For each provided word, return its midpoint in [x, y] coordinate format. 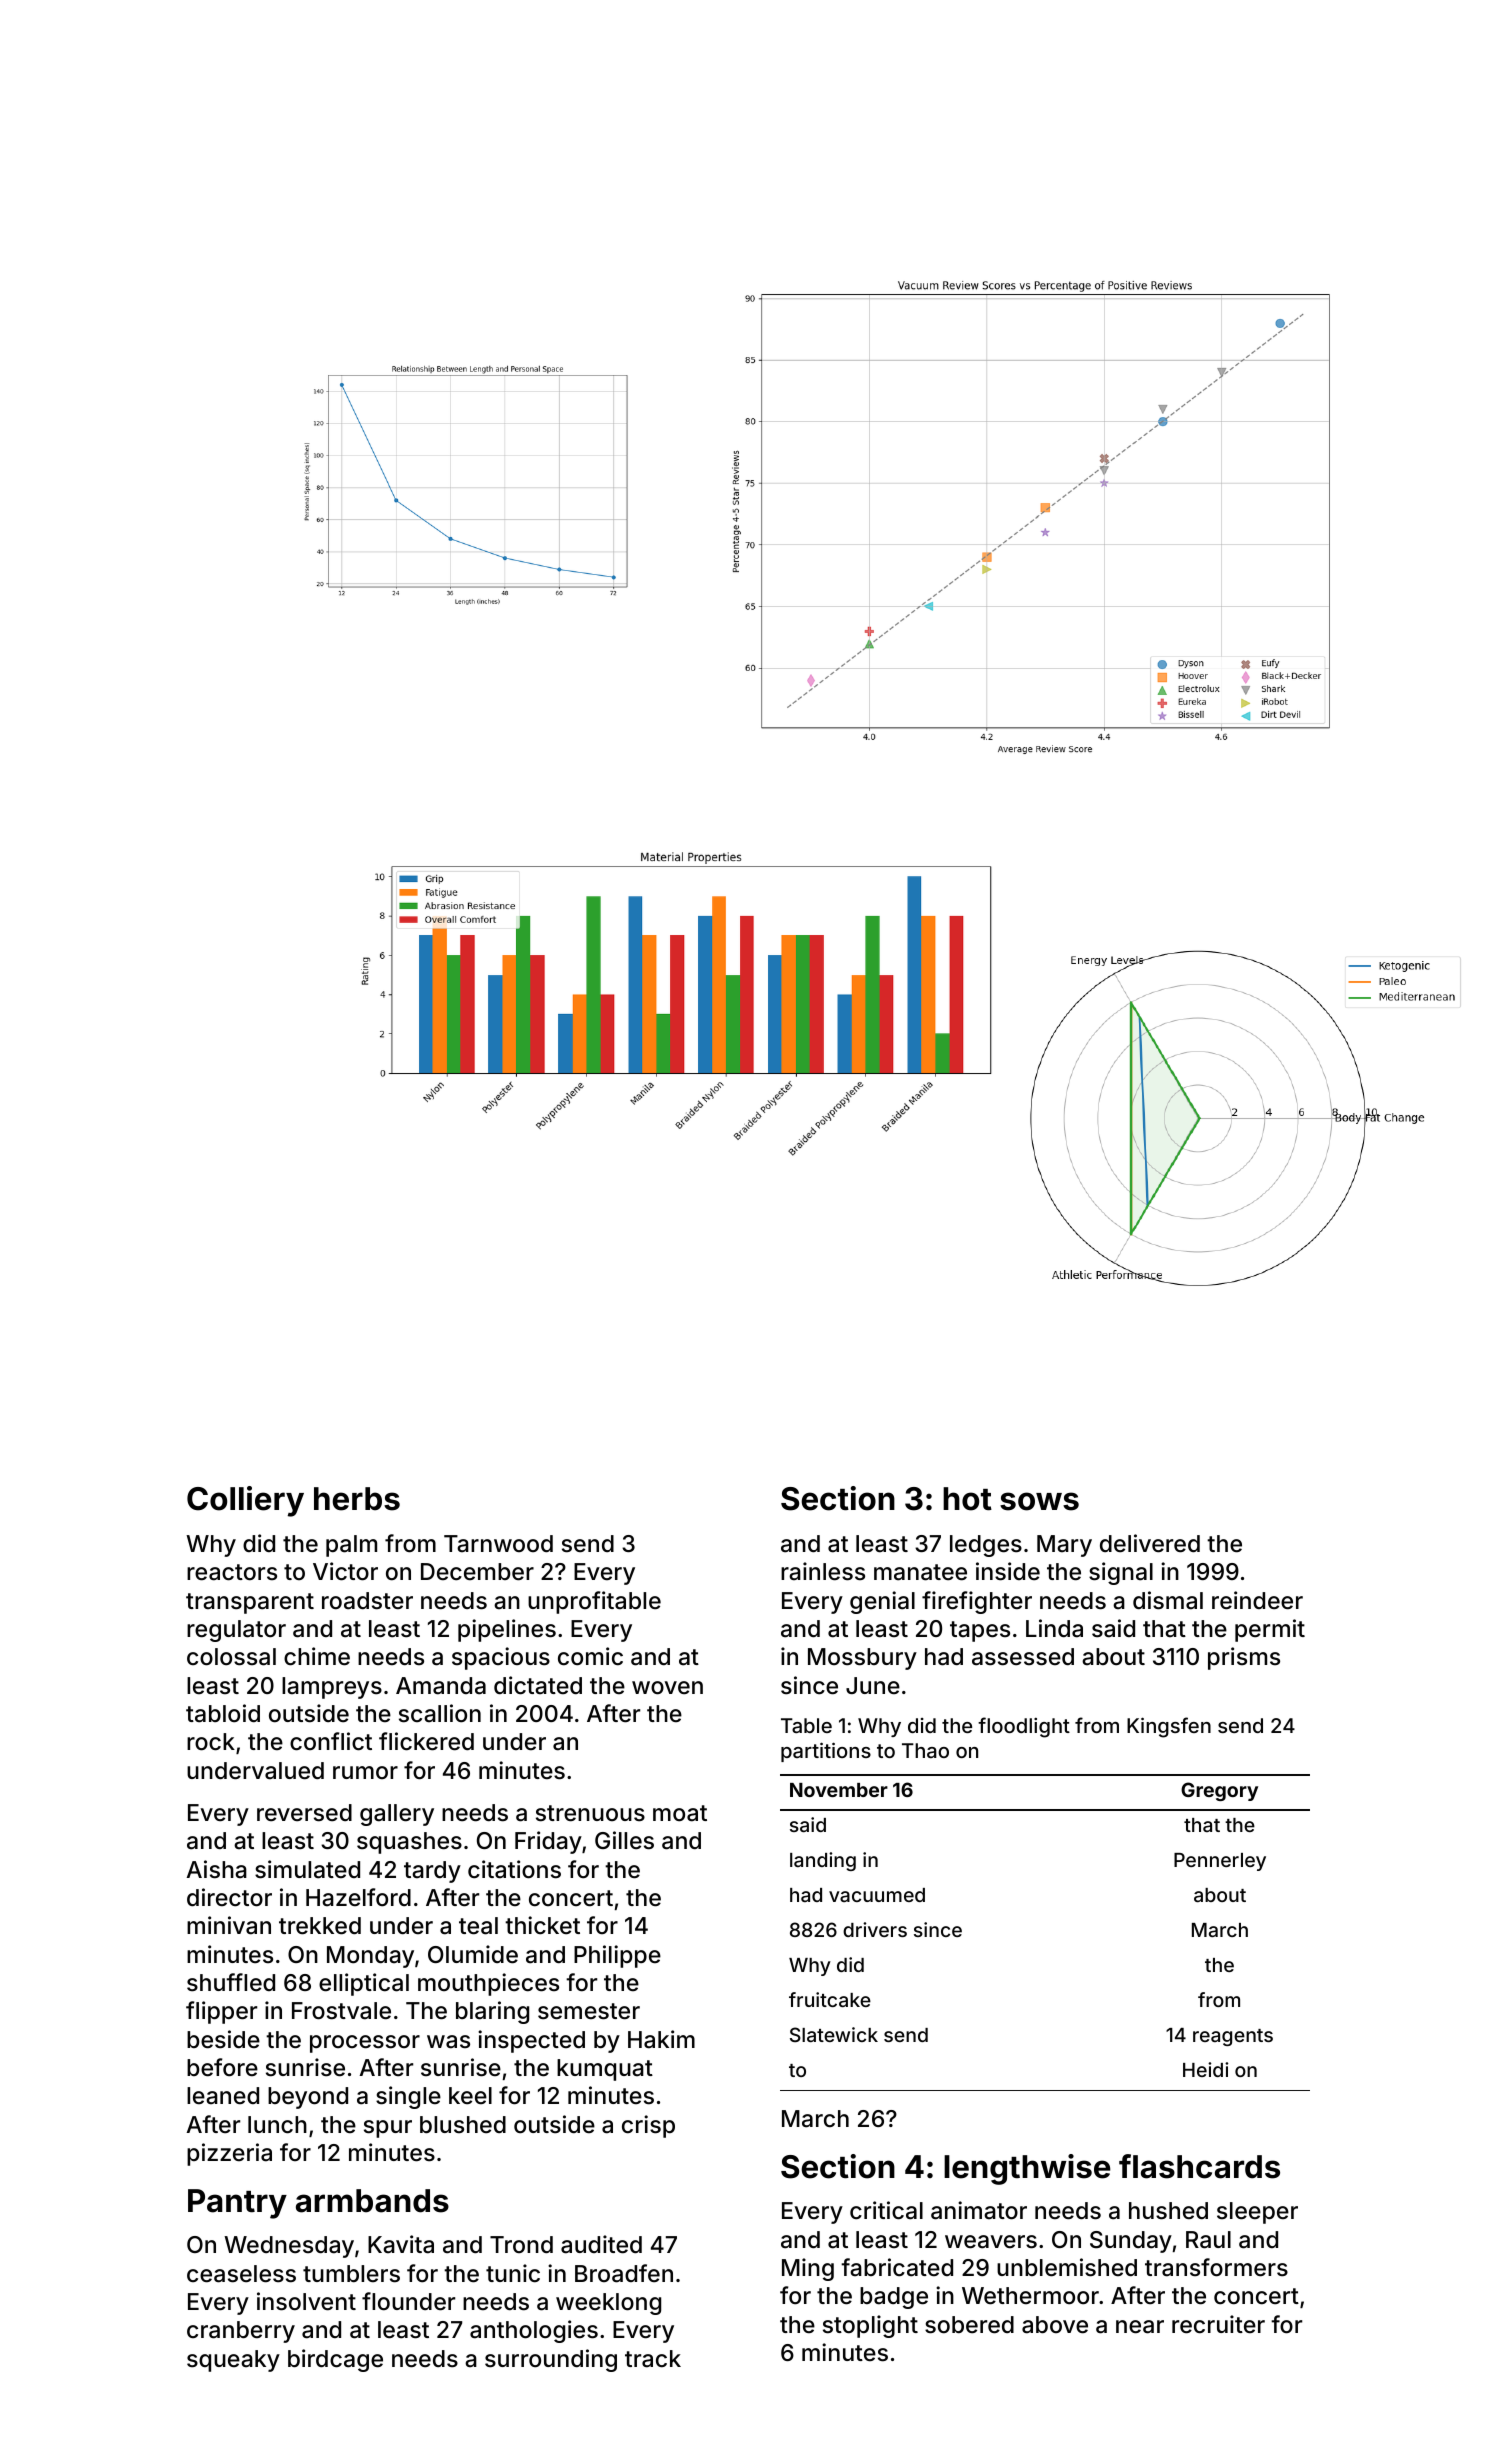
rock [211, 1742]
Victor [345, 1571]
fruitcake [830, 1999]
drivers [875, 1929]
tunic [513, 2273]
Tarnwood [498, 1544]
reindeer [1257, 1600]
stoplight [870, 2326]
